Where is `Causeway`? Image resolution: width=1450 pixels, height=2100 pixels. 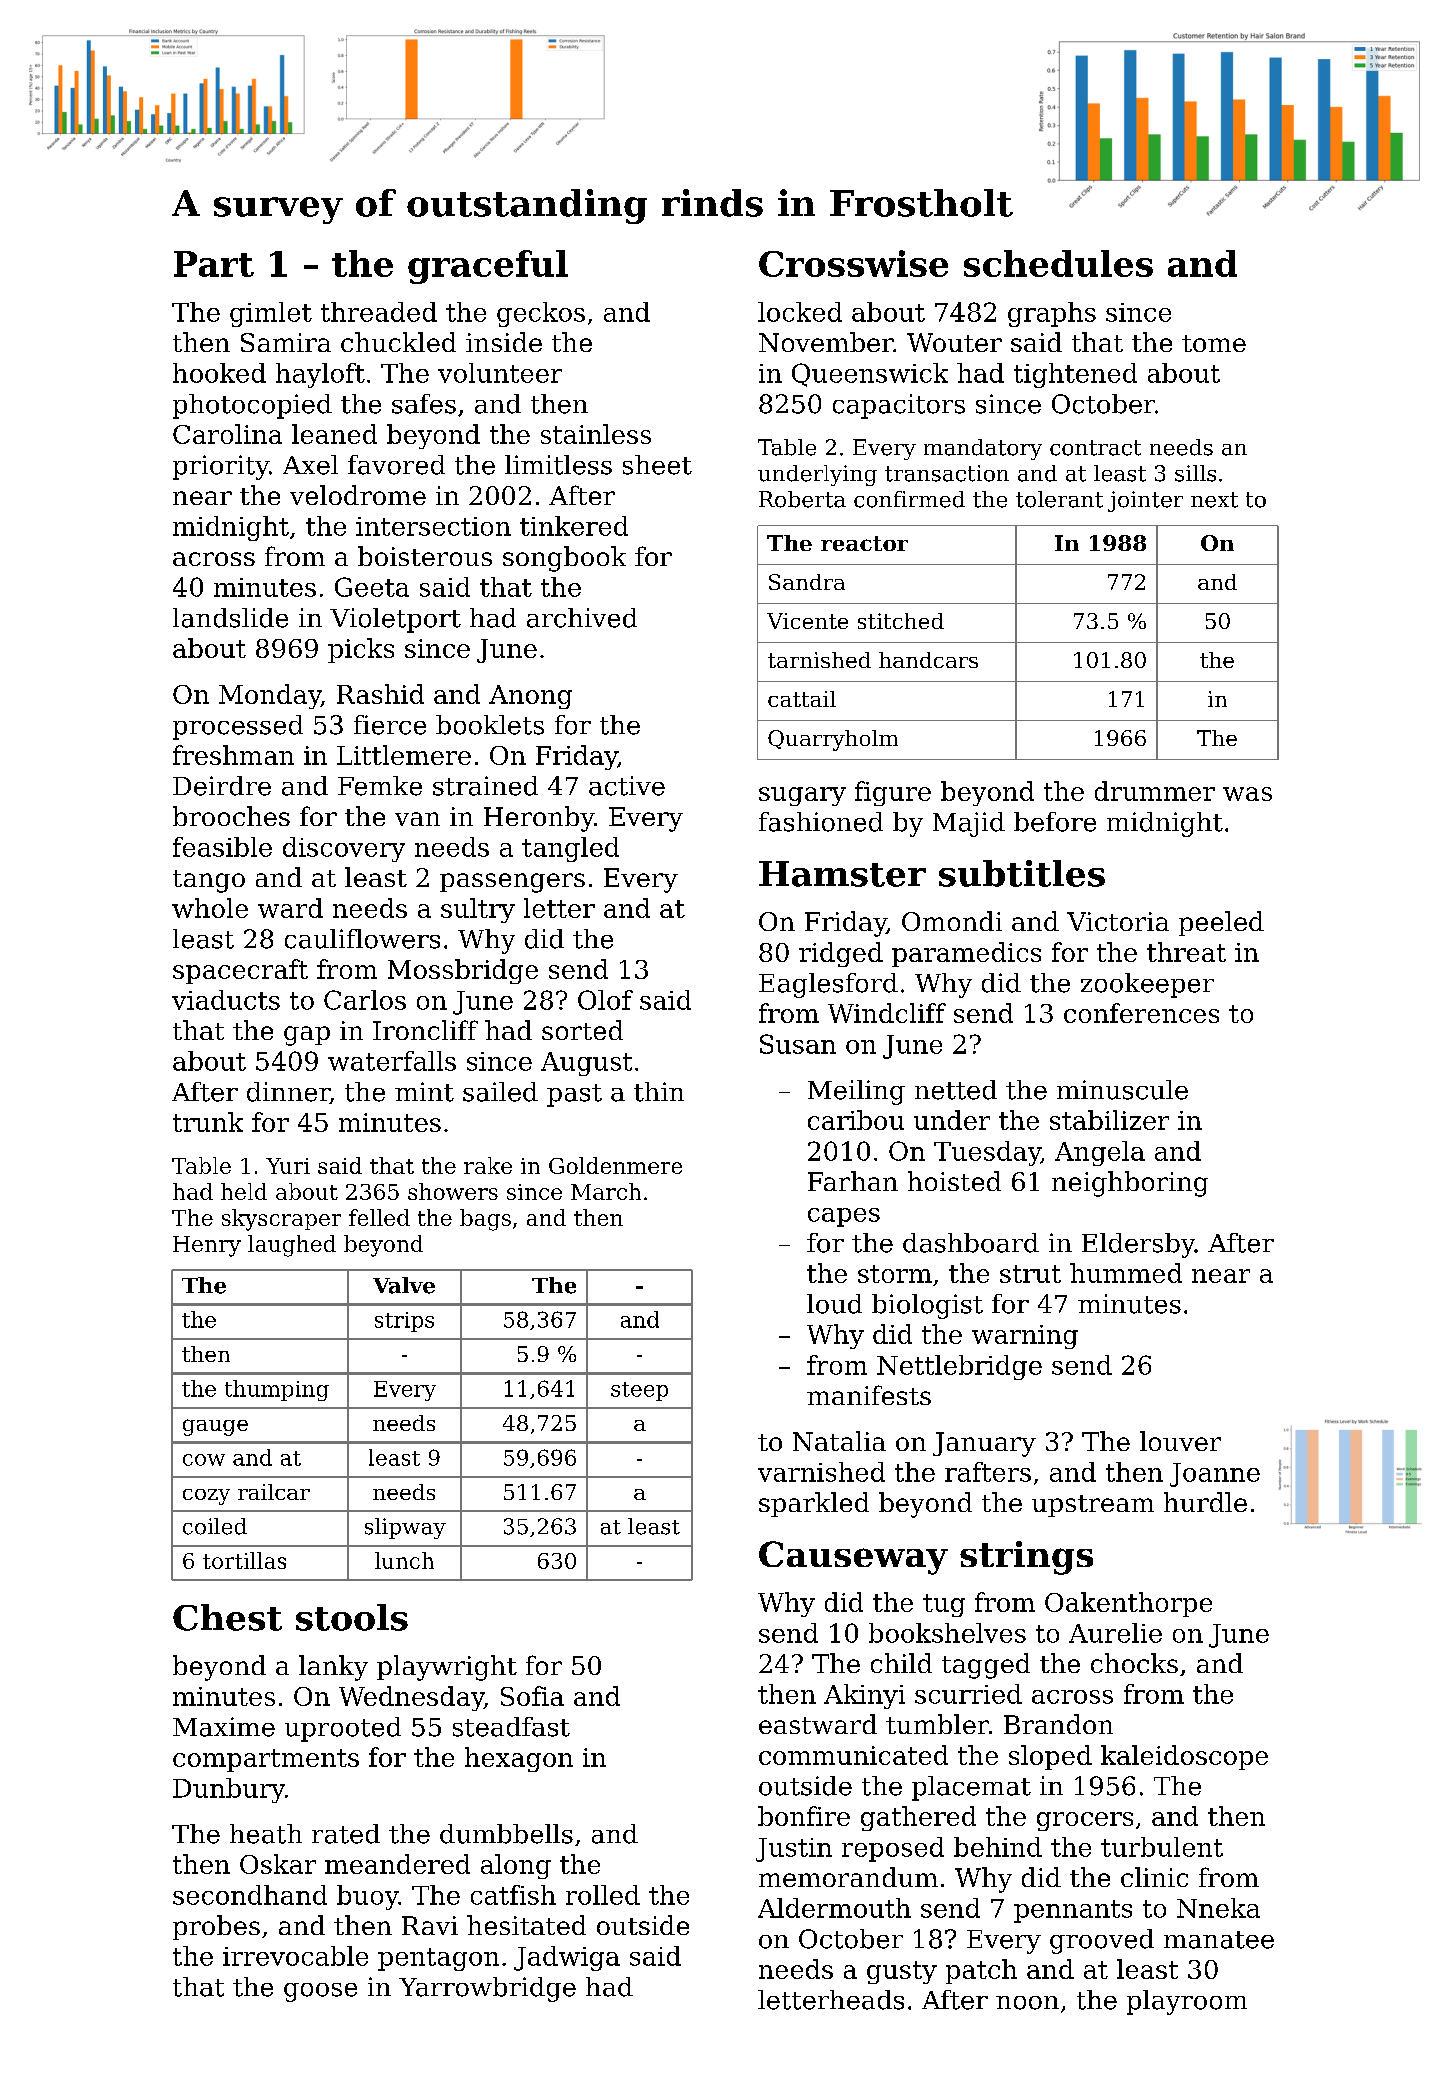 Causeway is located at coordinates (853, 1558).
